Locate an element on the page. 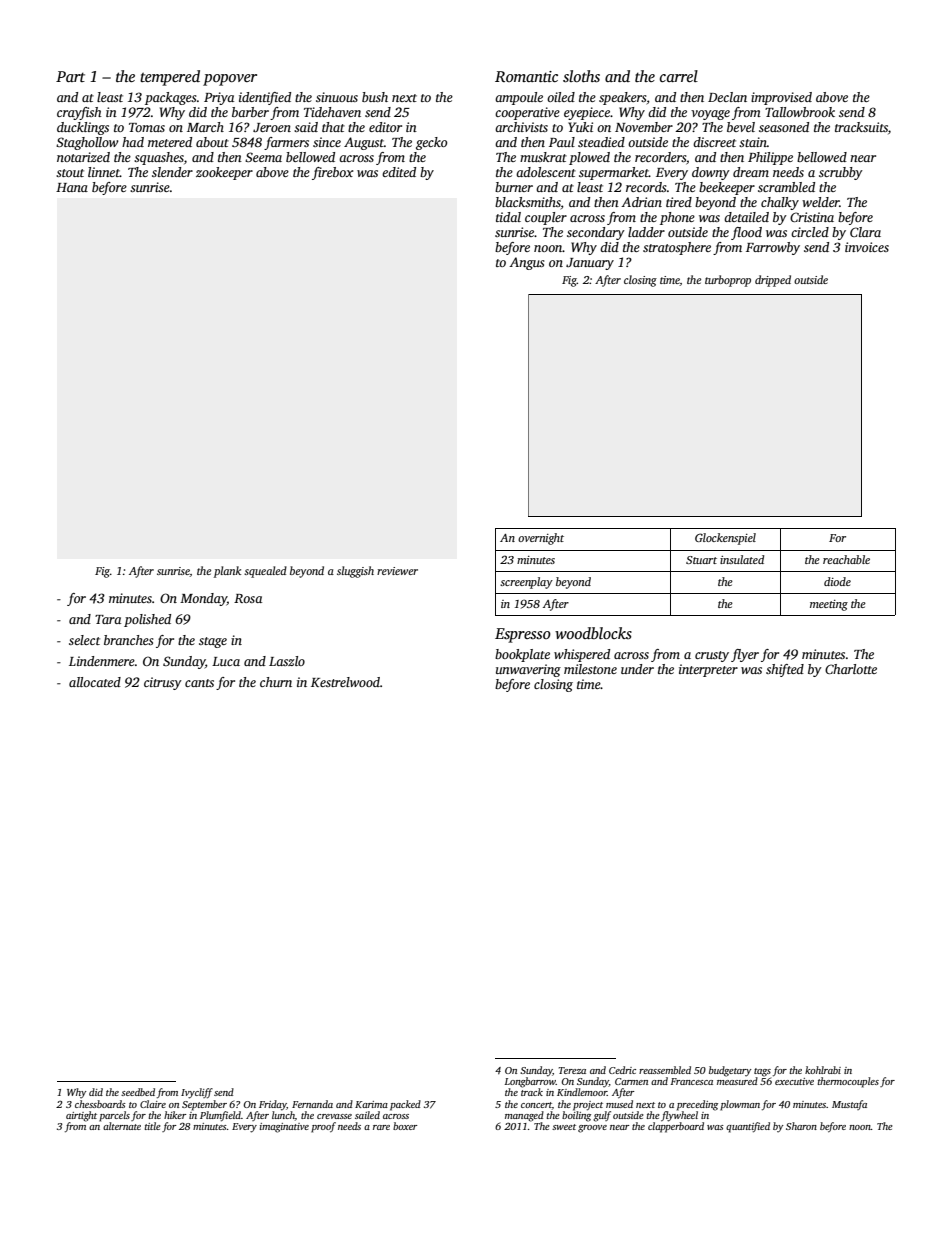  alternate is located at coordinates (122, 1126).
